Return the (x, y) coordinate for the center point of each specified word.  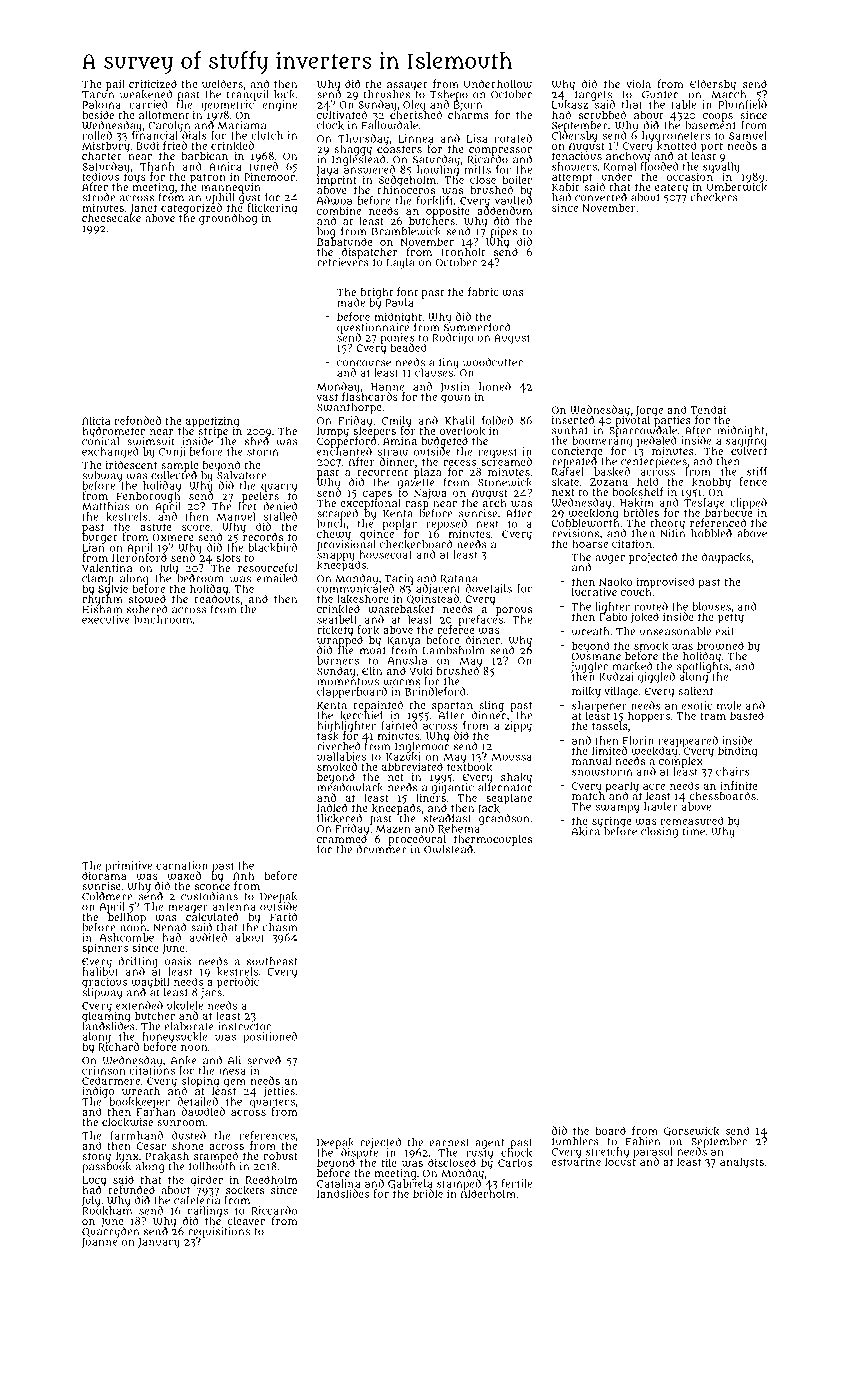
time (694, 831)
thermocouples (493, 840)
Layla (400, 263)
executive (106, 619)
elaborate (189, 1026)
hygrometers (676, 136)
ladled (332, 807)
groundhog (228, 219)
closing (659, 832)
